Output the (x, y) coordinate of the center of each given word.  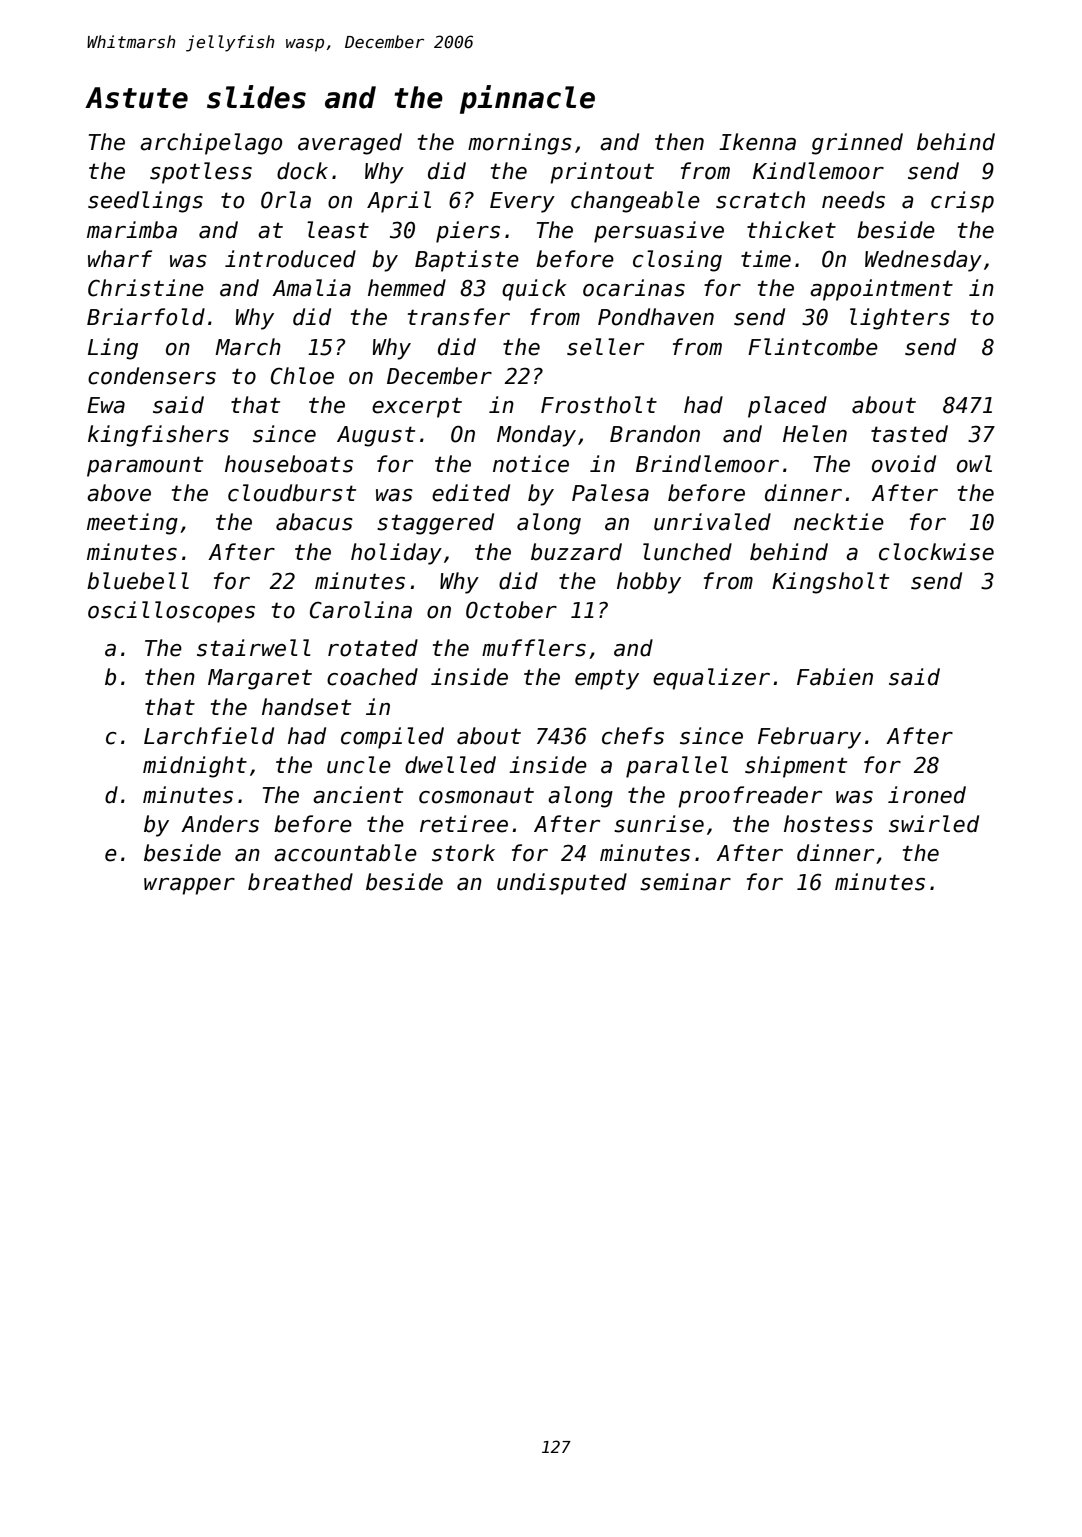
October (511, 610)
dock (302, 171)
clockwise (936, 552)
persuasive (659, 232)
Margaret (260, 679)
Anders (220, 824)
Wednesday (923, 261)
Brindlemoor (707, 464)
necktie (839, 522)
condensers (152, 376)
